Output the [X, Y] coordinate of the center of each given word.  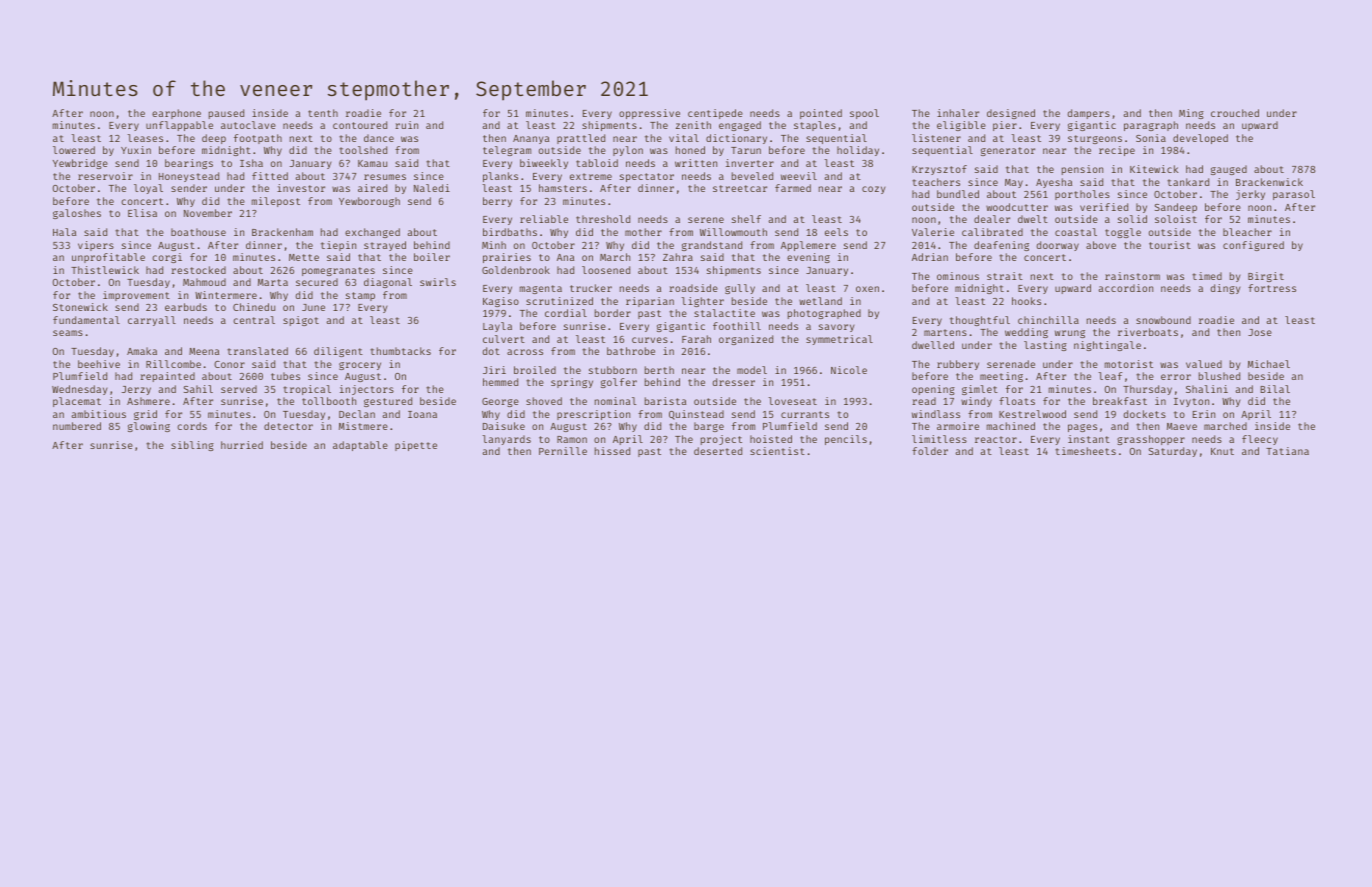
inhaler [958, 113]
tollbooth [329, 401]
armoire [958, 426]
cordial [566, 313]
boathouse [198, 232]
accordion [1126, 288]
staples [815, 126]
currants [805, 414]
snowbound [1163, 320]
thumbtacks [400, 351]
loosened [606, 270]
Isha [251, 163]
